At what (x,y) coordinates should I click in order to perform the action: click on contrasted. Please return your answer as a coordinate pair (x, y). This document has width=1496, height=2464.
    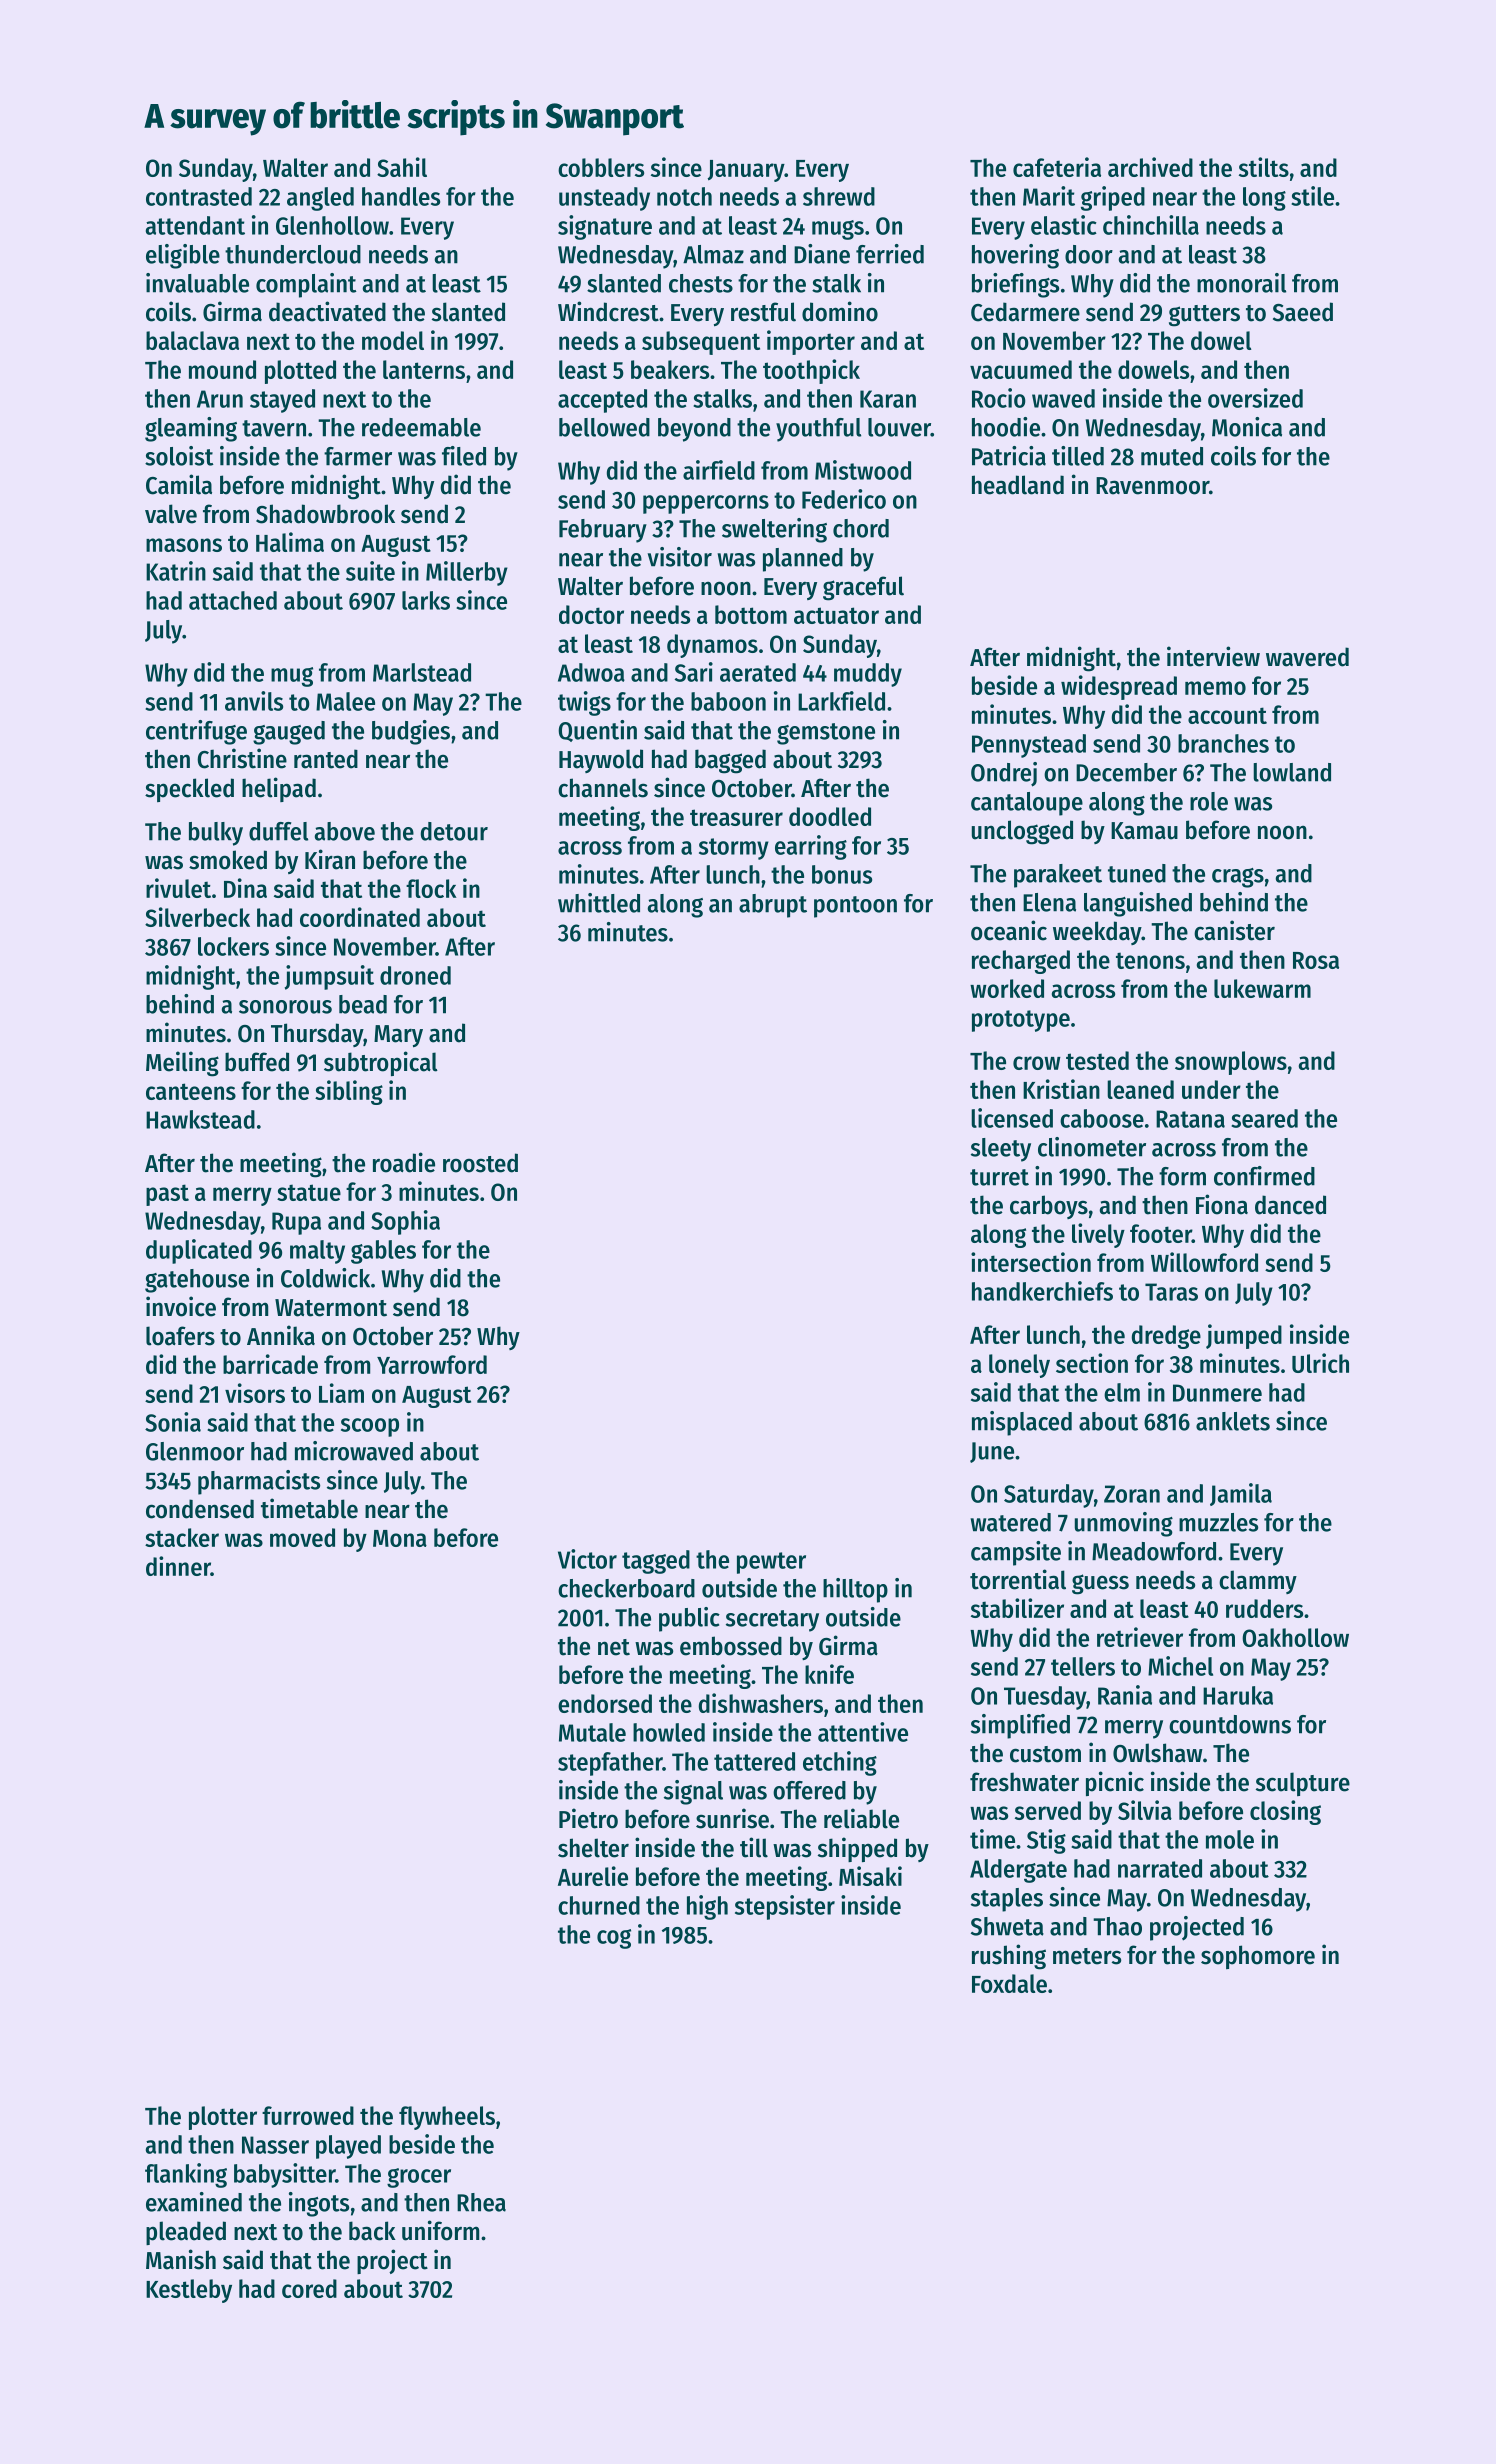
    Looking at the image, I should click on (199, 196).
